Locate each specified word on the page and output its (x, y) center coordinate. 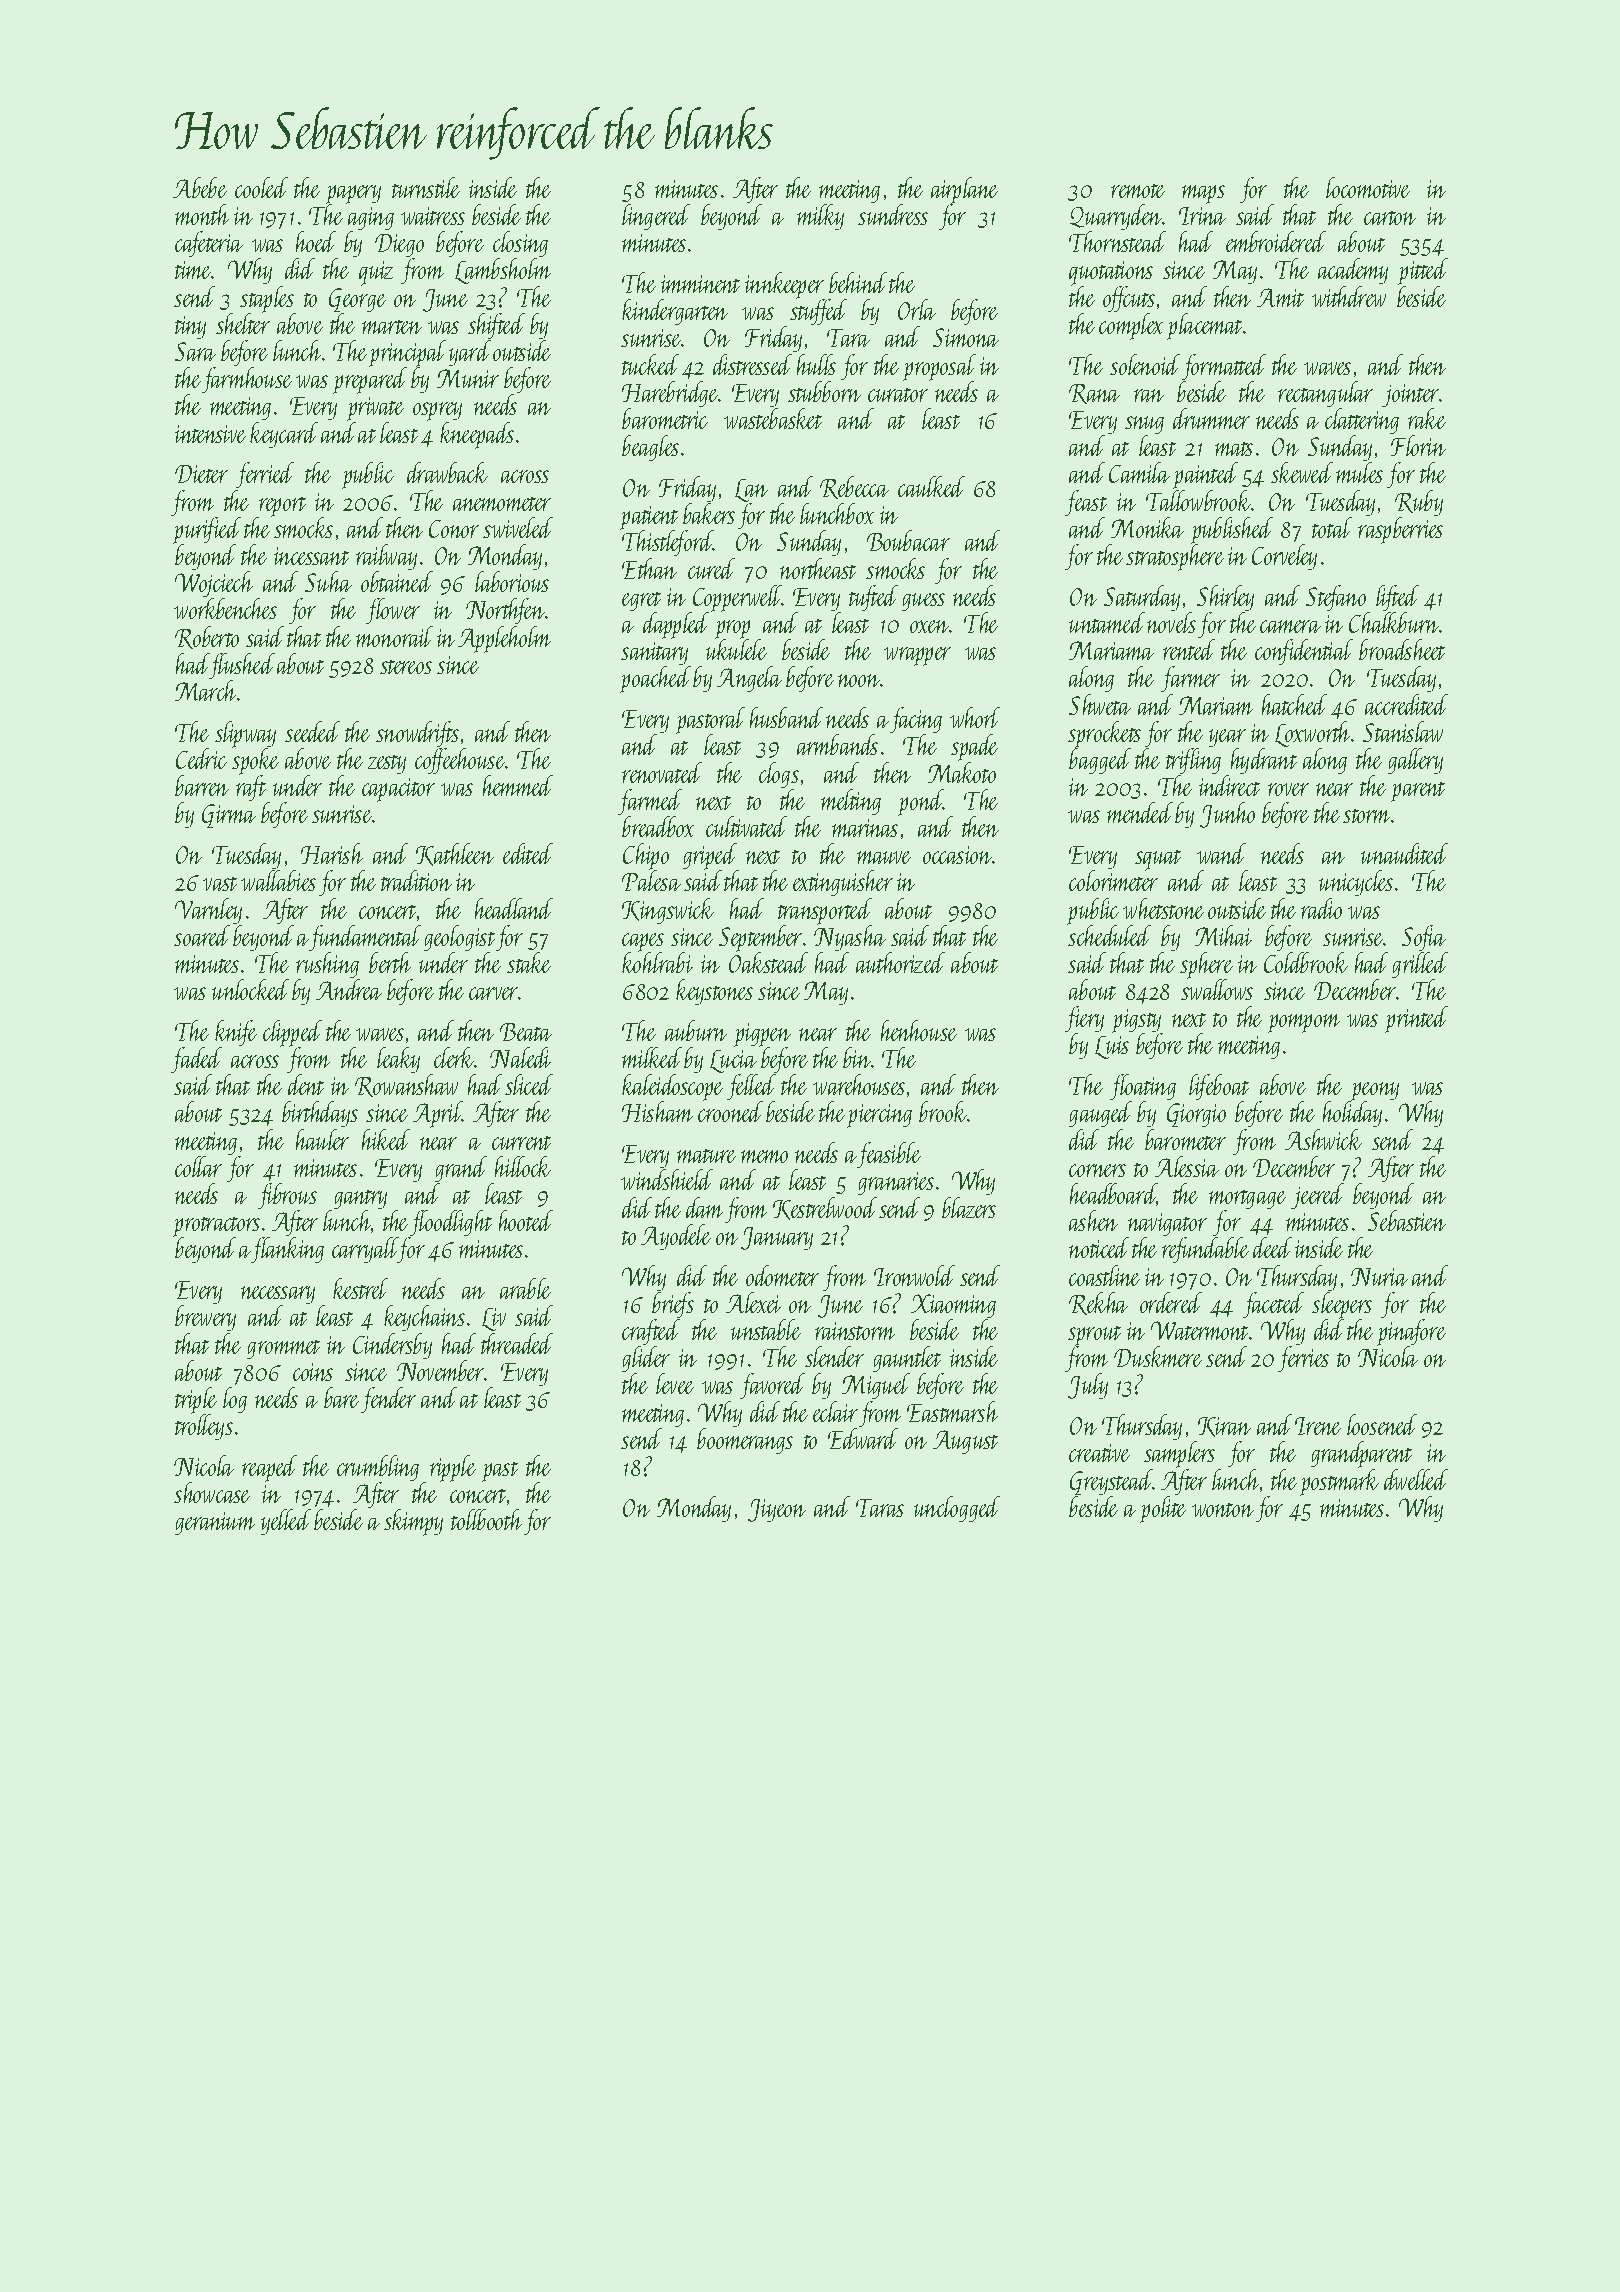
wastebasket (773, 418)
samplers (1179, 1455)
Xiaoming (953, 1306)
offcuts (1129, 299)
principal (407, 354)
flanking (287, 1250)
